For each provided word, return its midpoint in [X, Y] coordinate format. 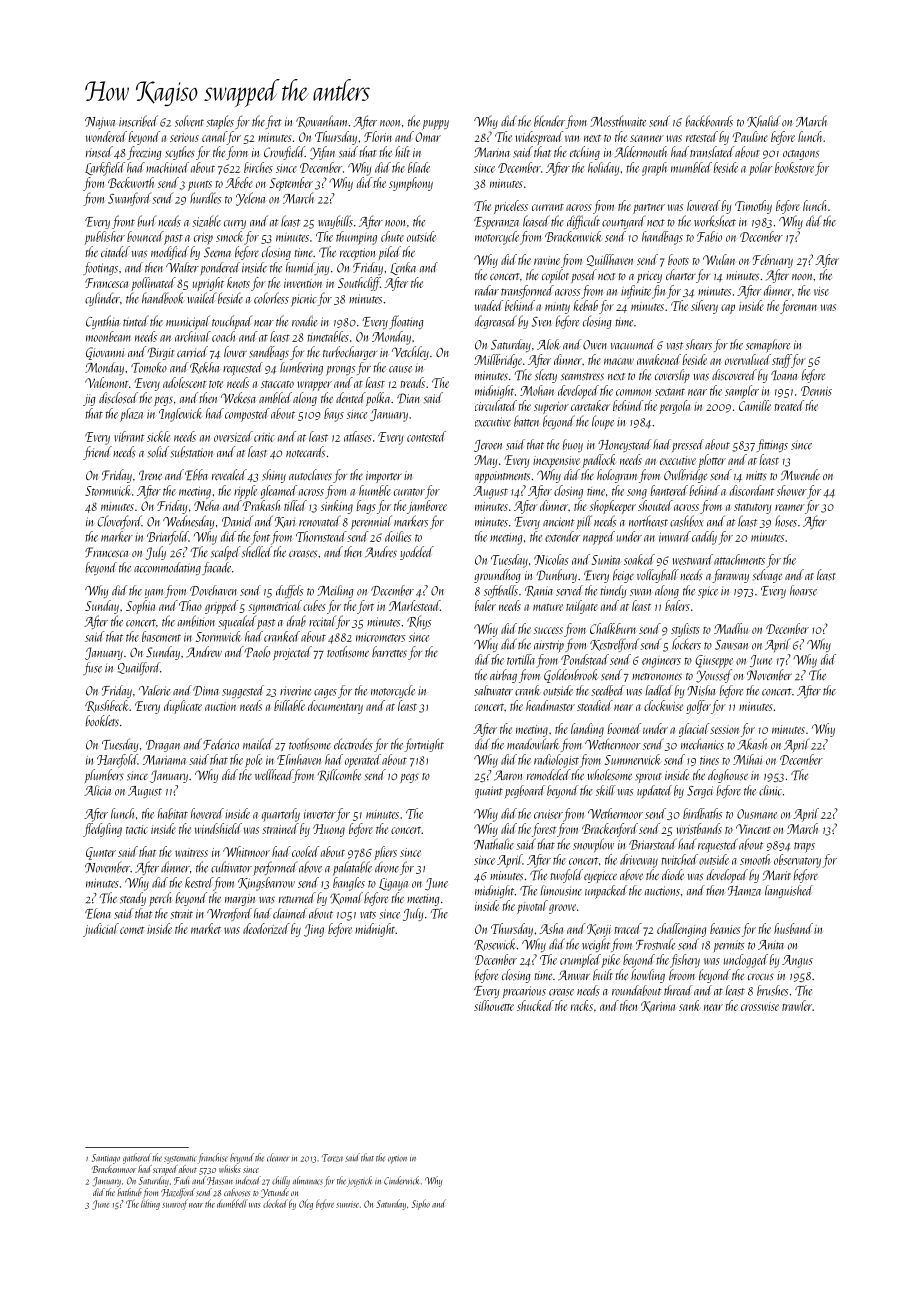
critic [264, 437]
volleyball [658, 576]
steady [133, 899]
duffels [289, 591]
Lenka [403, 268]
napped [599, 538]
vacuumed [633, 344]
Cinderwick [401, 1180]
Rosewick [495, 944]
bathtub [129, 1192]
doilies [398, 536]
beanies [725, 928]
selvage [767, 576]
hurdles [205, 198]
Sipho [421, 1204]
